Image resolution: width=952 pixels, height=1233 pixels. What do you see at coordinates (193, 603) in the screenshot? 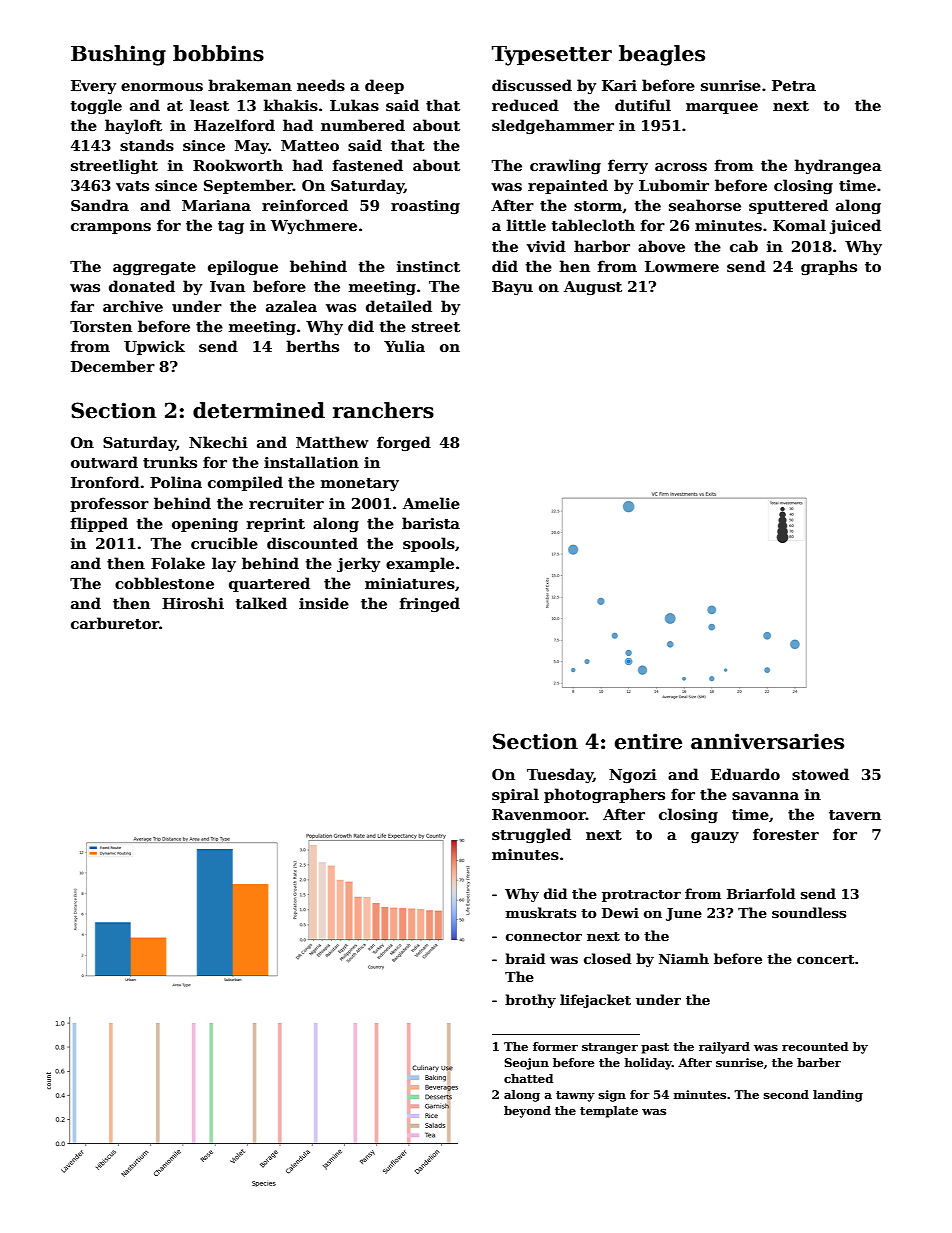
I see `Hiroshi` at bounding box center [193, 603].
